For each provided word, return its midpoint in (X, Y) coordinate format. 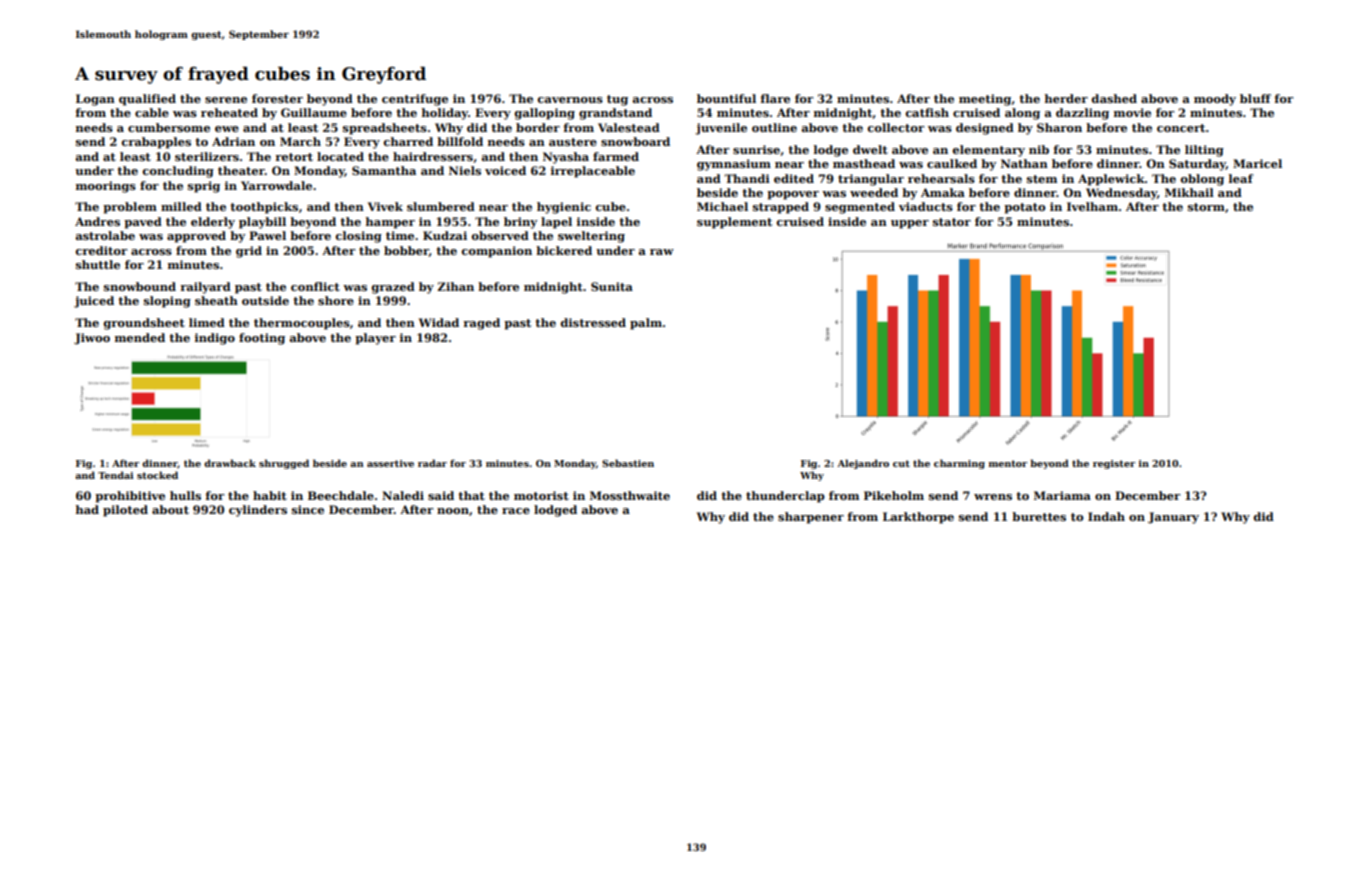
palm (646, 324)
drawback (230, 463)
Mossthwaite (630, 495)
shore (336, 300)
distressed (593, 322)
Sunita (612, 286)
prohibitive (130, 497)
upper (910, 224)
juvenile (721, 129)
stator (952, 222)
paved (143, 223)
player (375, 339)
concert (1181, 128)
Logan (95, 100)
